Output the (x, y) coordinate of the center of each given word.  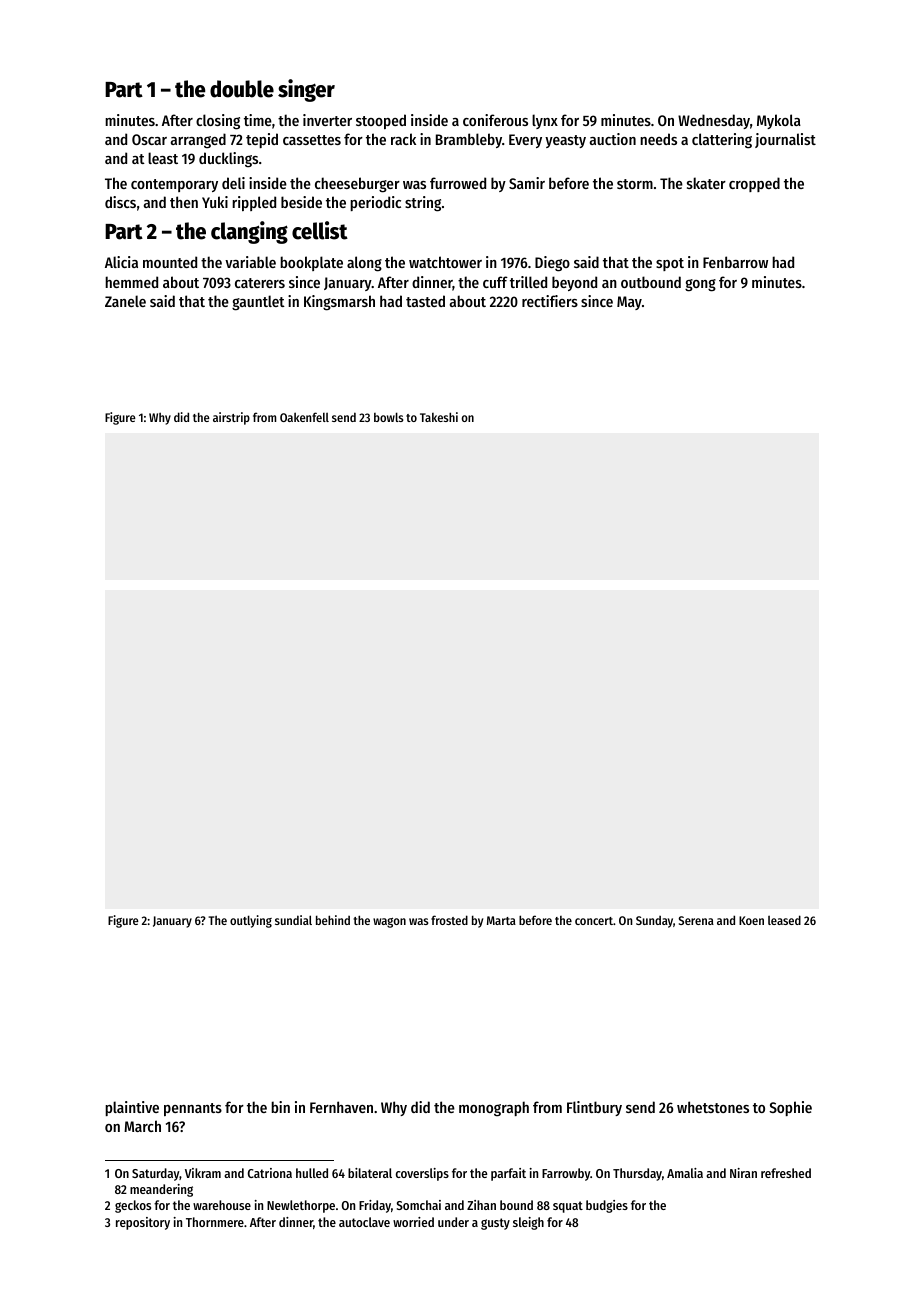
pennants (193, 1109)
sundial (293, 920)
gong (700, 285)
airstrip (231, 418)
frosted (449, 920)
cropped (754, 184)
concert (594, 921)
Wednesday (714, 121)
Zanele (125, 301)
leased (784, 920)
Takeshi (439, 417)
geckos (133, 1206)
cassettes (312, 140)
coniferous (495, 120)
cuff (495, 282)
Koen (751, 920)
